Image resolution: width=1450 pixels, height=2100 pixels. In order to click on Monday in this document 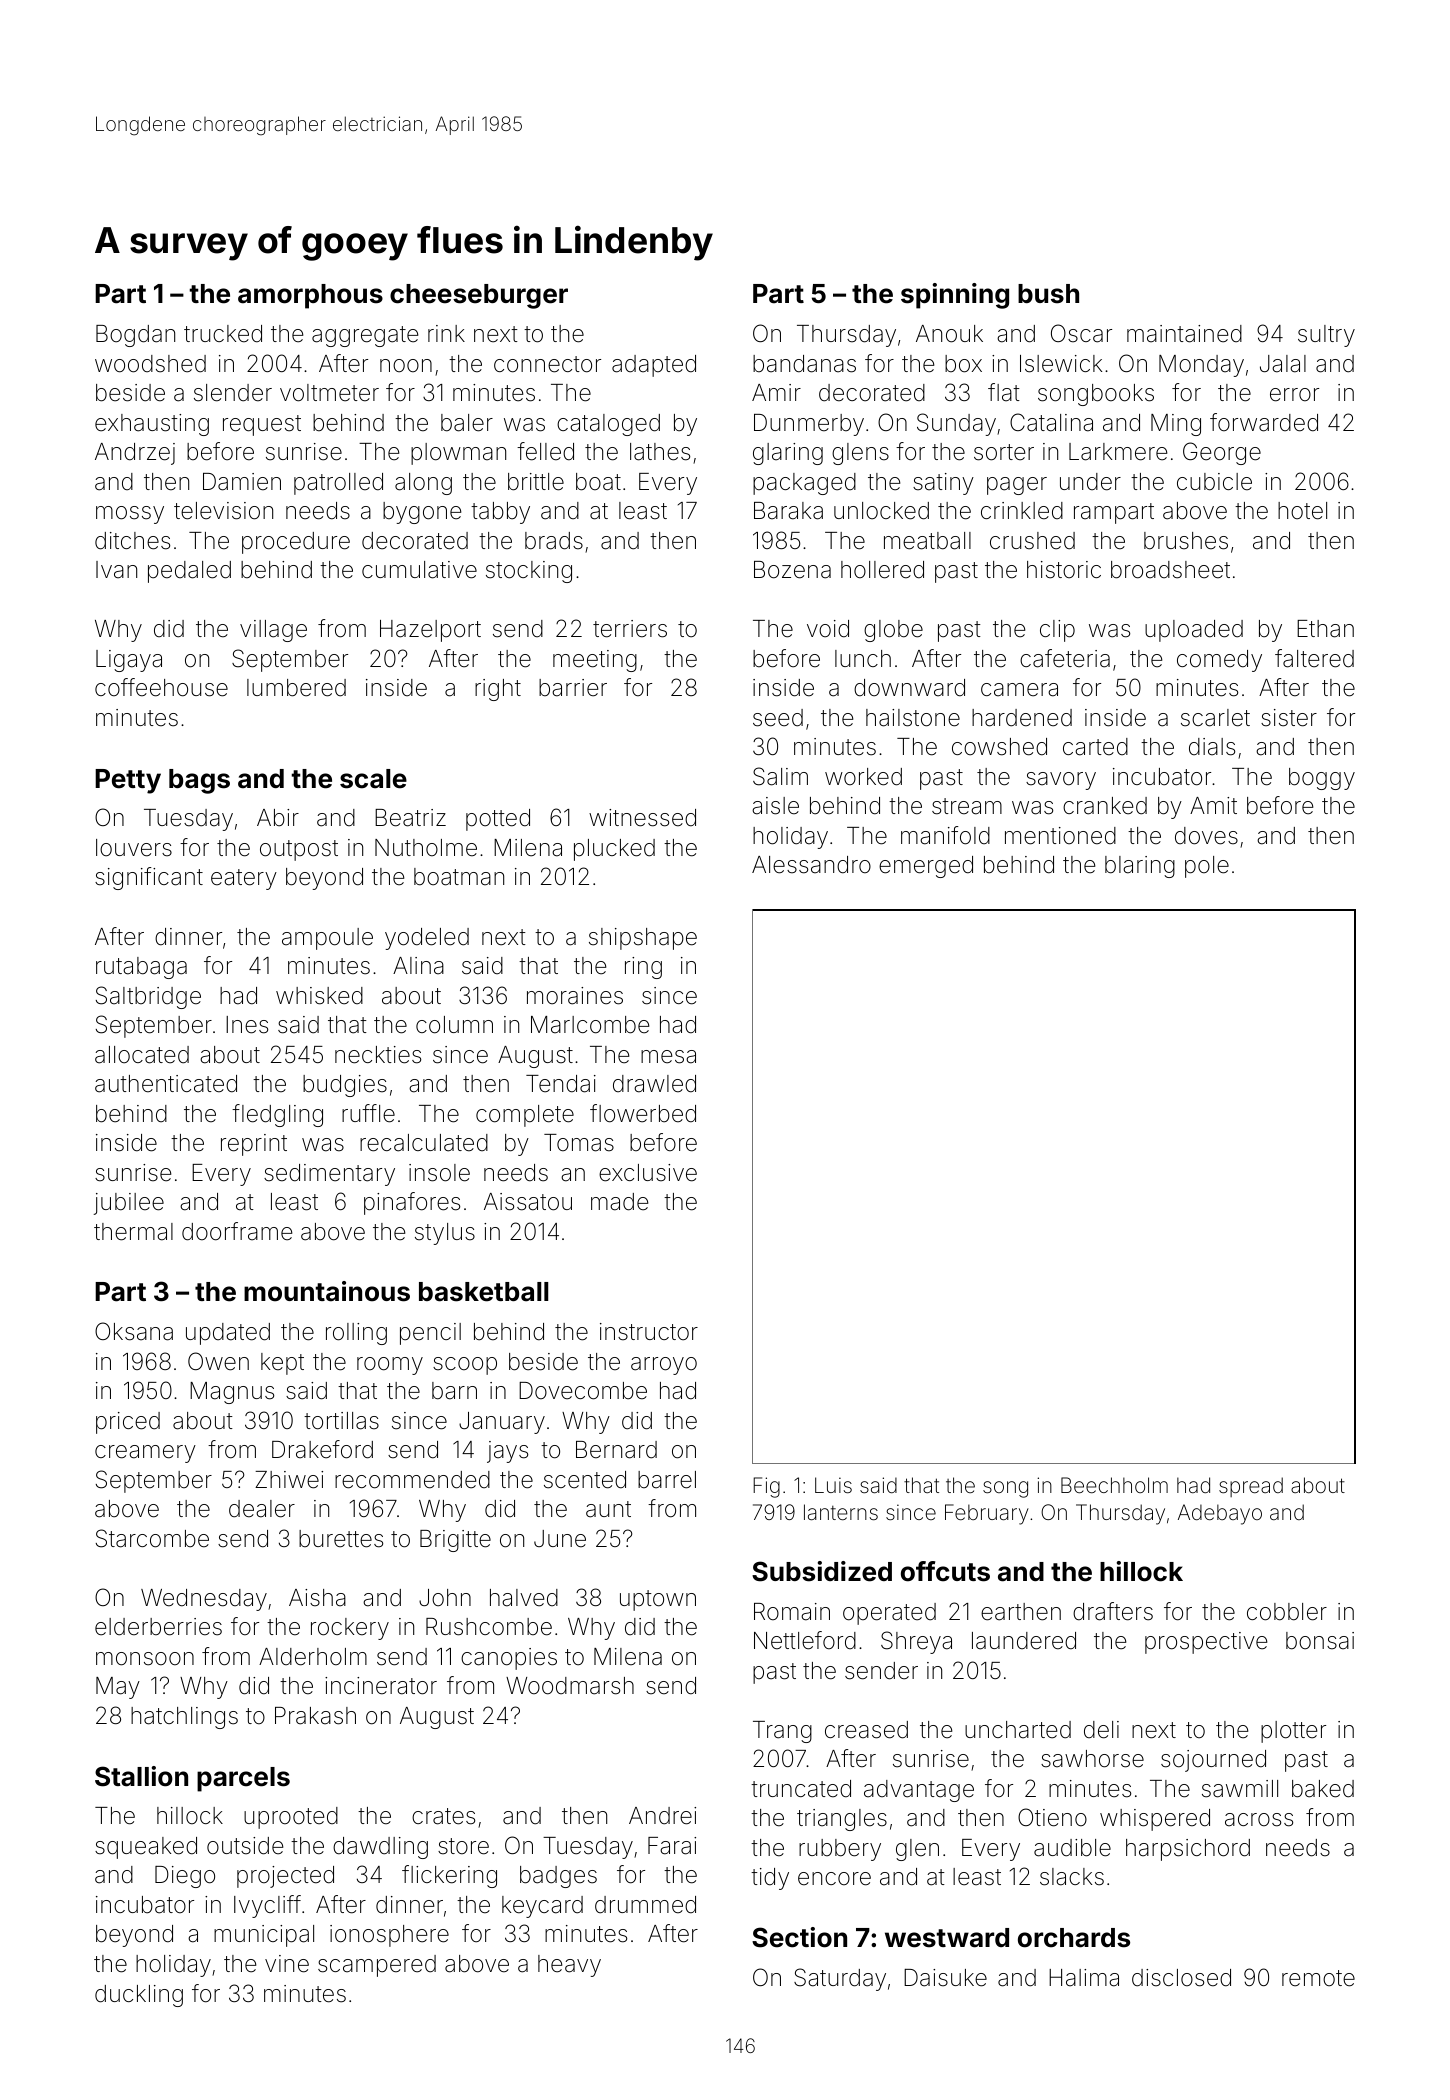, I will do `click(1201, 366)`.
